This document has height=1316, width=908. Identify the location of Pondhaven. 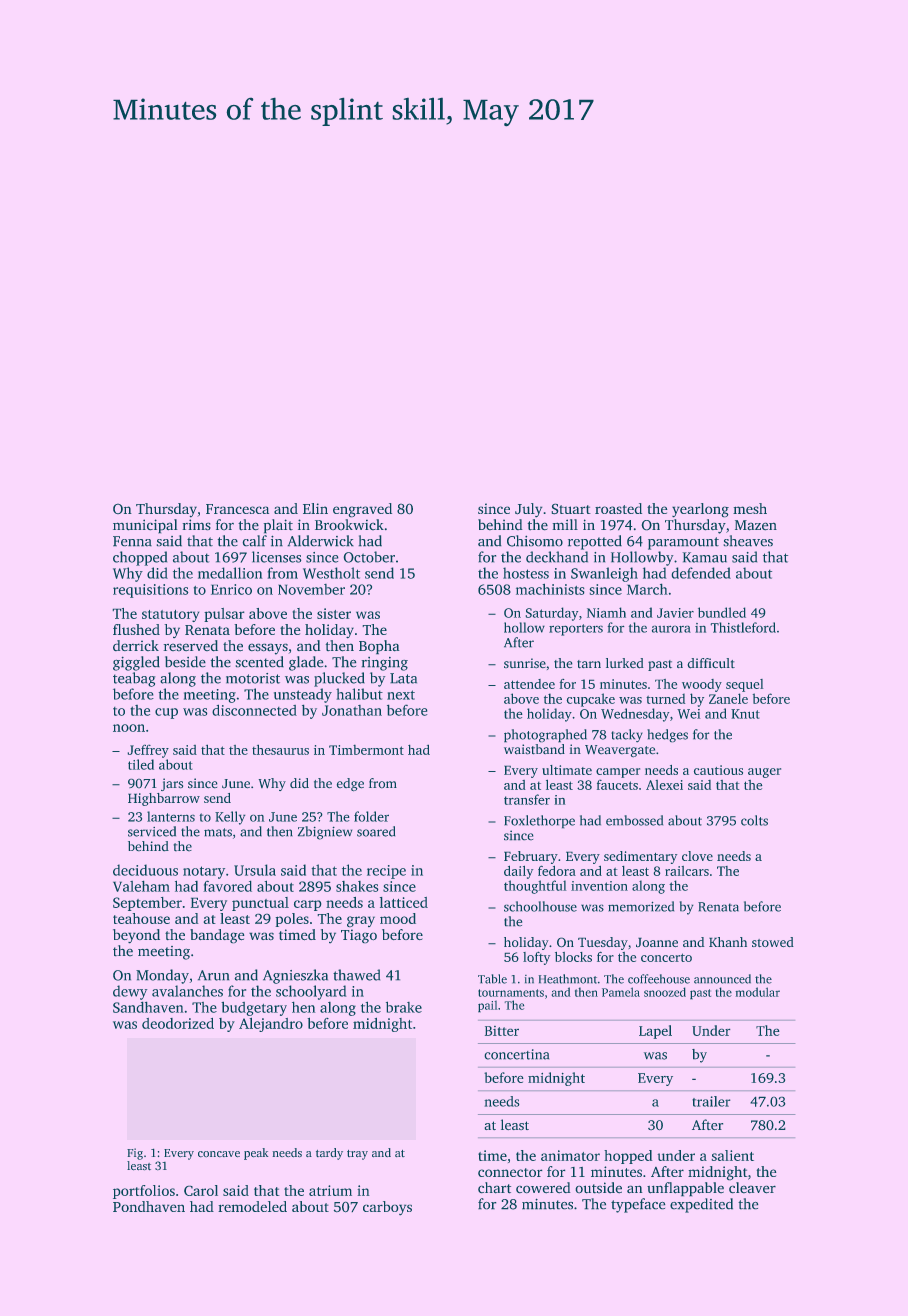
(149, 1206).
